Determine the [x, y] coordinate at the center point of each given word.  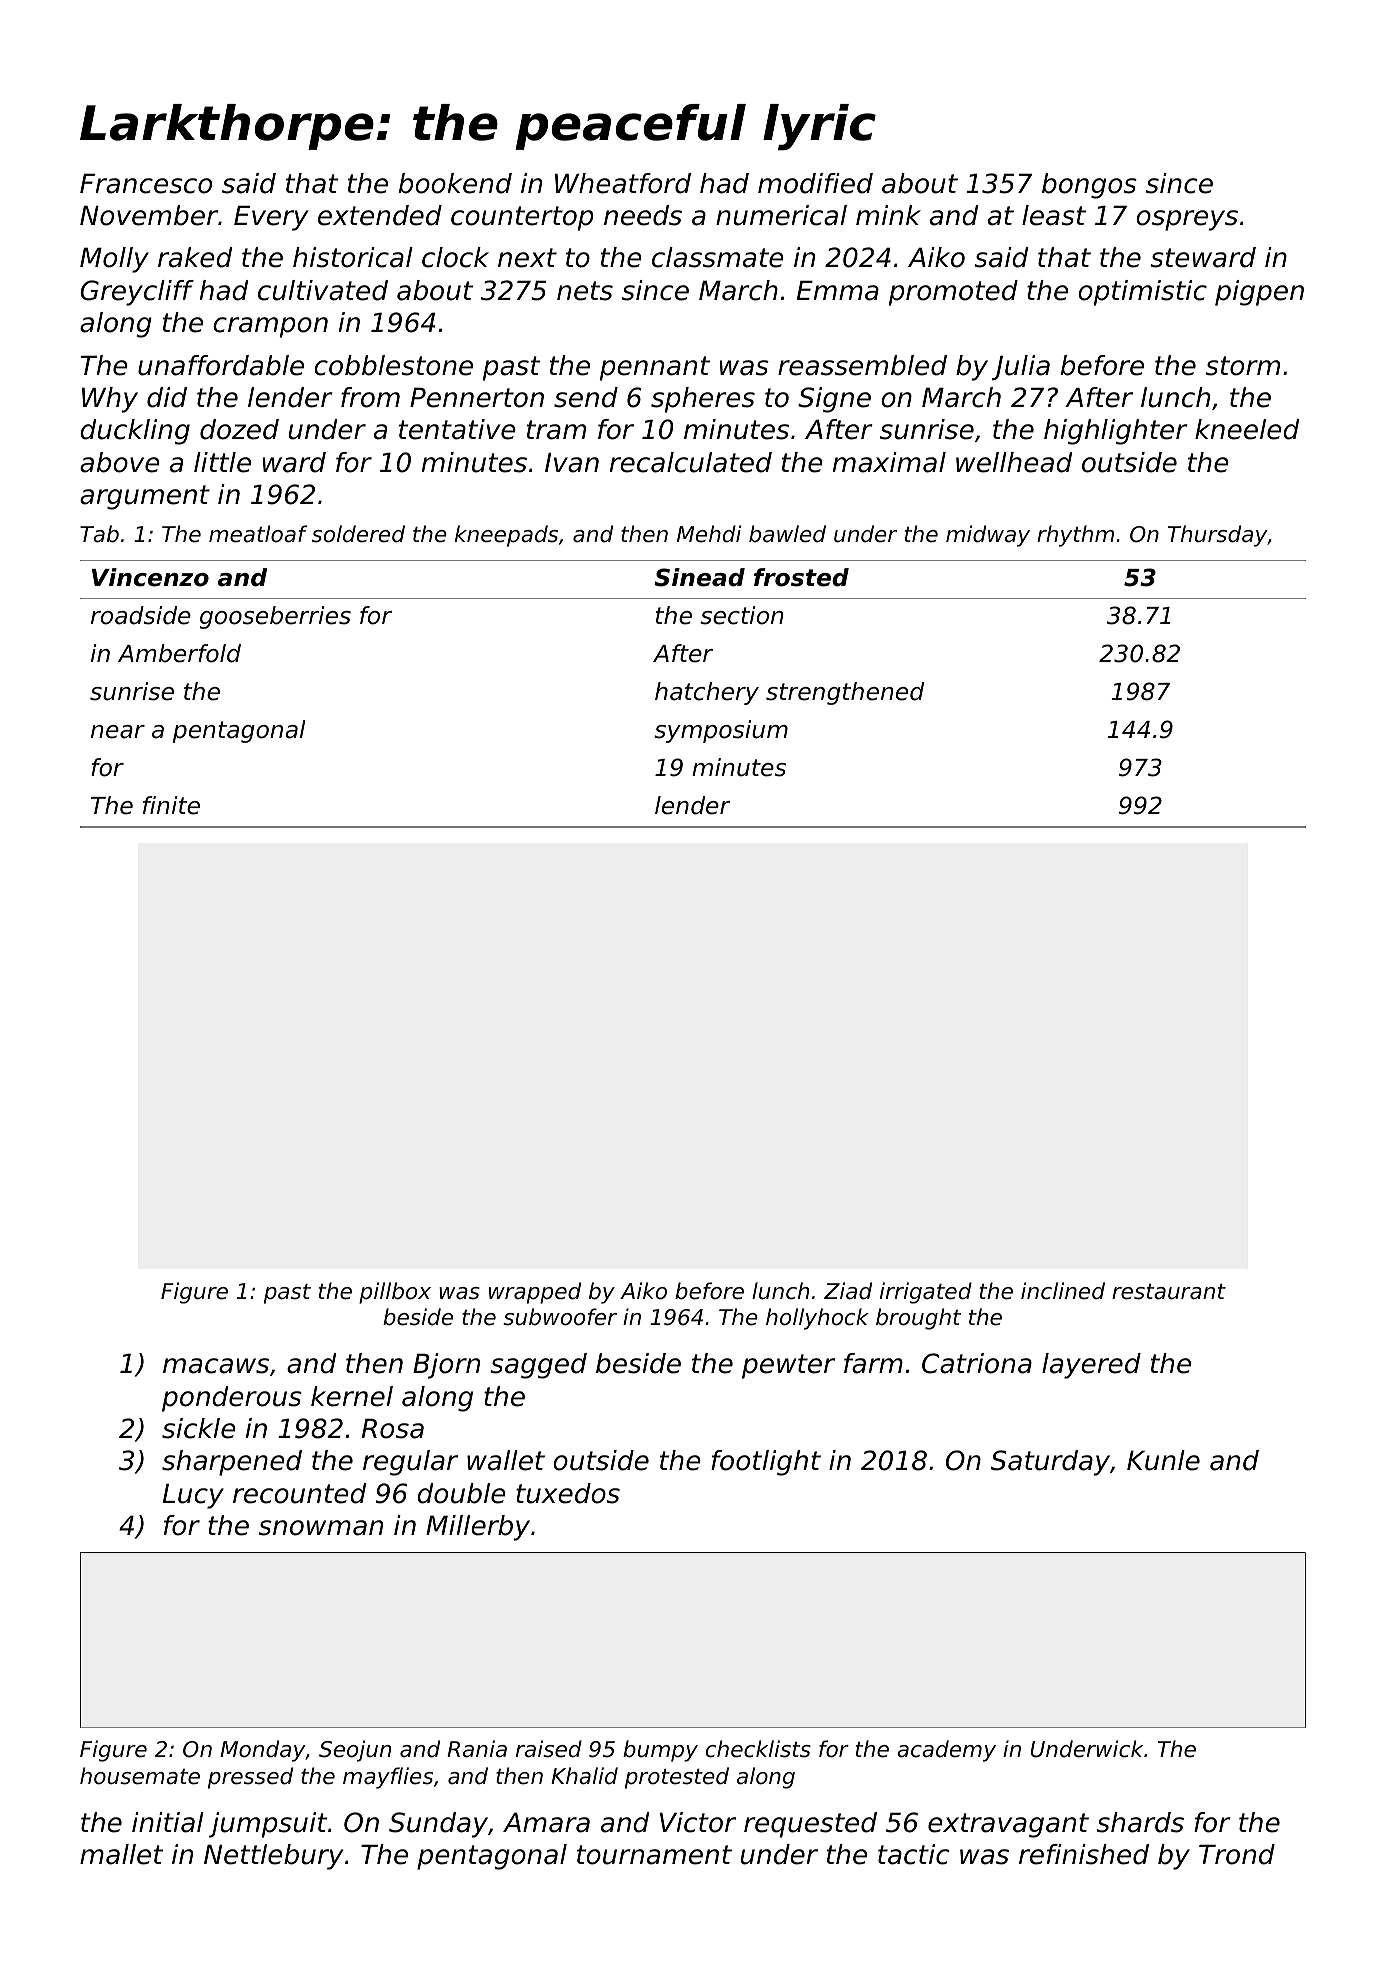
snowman [320, 1528]
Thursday [1218, 536]
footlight [766, 1463]
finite [171, 805]
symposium [721, 731]
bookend [455, 183]
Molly [114, 260]
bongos [1089, 186]
